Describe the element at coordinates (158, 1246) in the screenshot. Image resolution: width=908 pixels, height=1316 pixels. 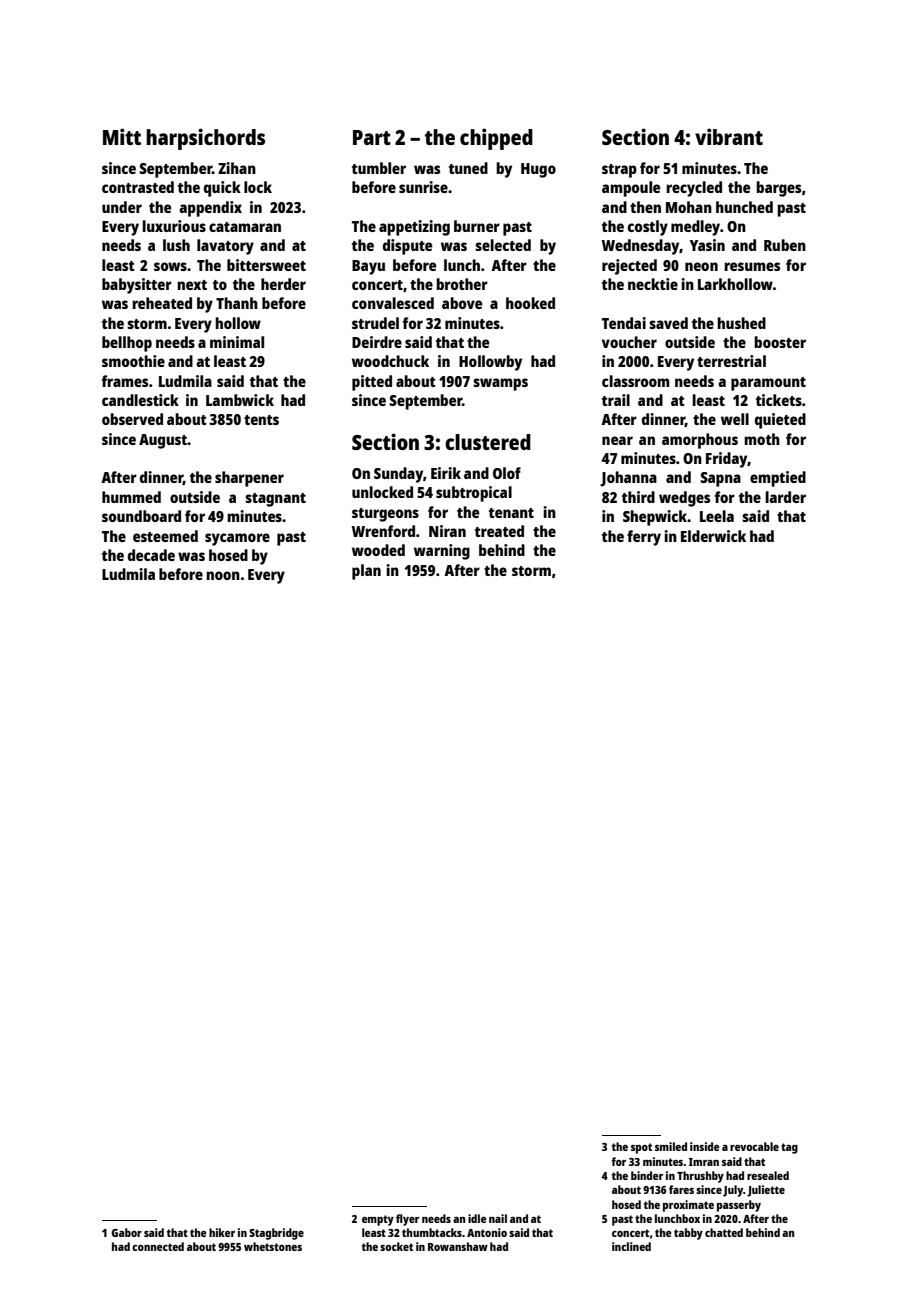
I see `connected` at that location.
